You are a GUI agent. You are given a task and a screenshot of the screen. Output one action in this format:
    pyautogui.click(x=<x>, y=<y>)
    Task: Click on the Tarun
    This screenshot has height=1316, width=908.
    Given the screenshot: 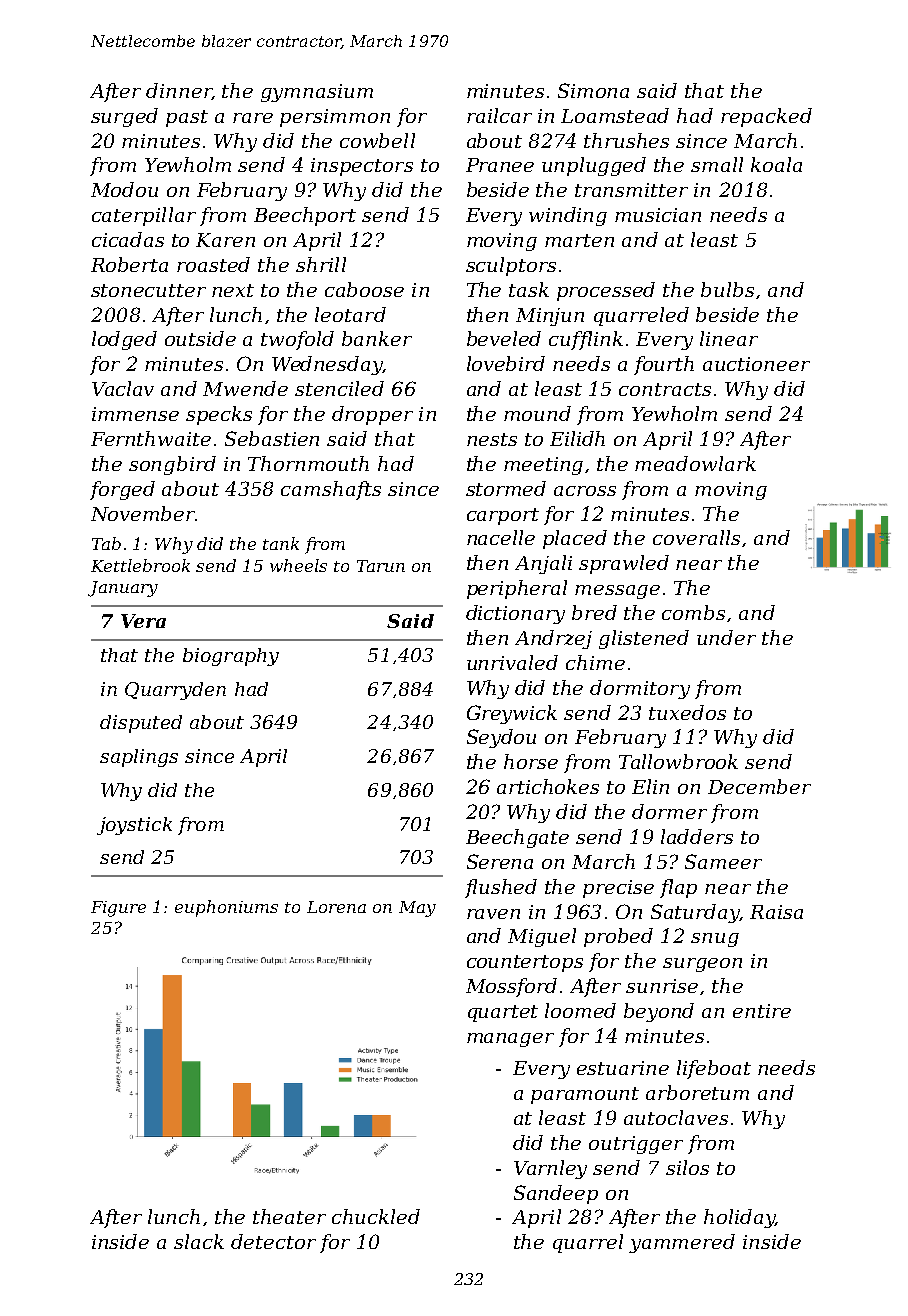 What is the action you would take?
    pyautogui.click(x=381, y=566)
